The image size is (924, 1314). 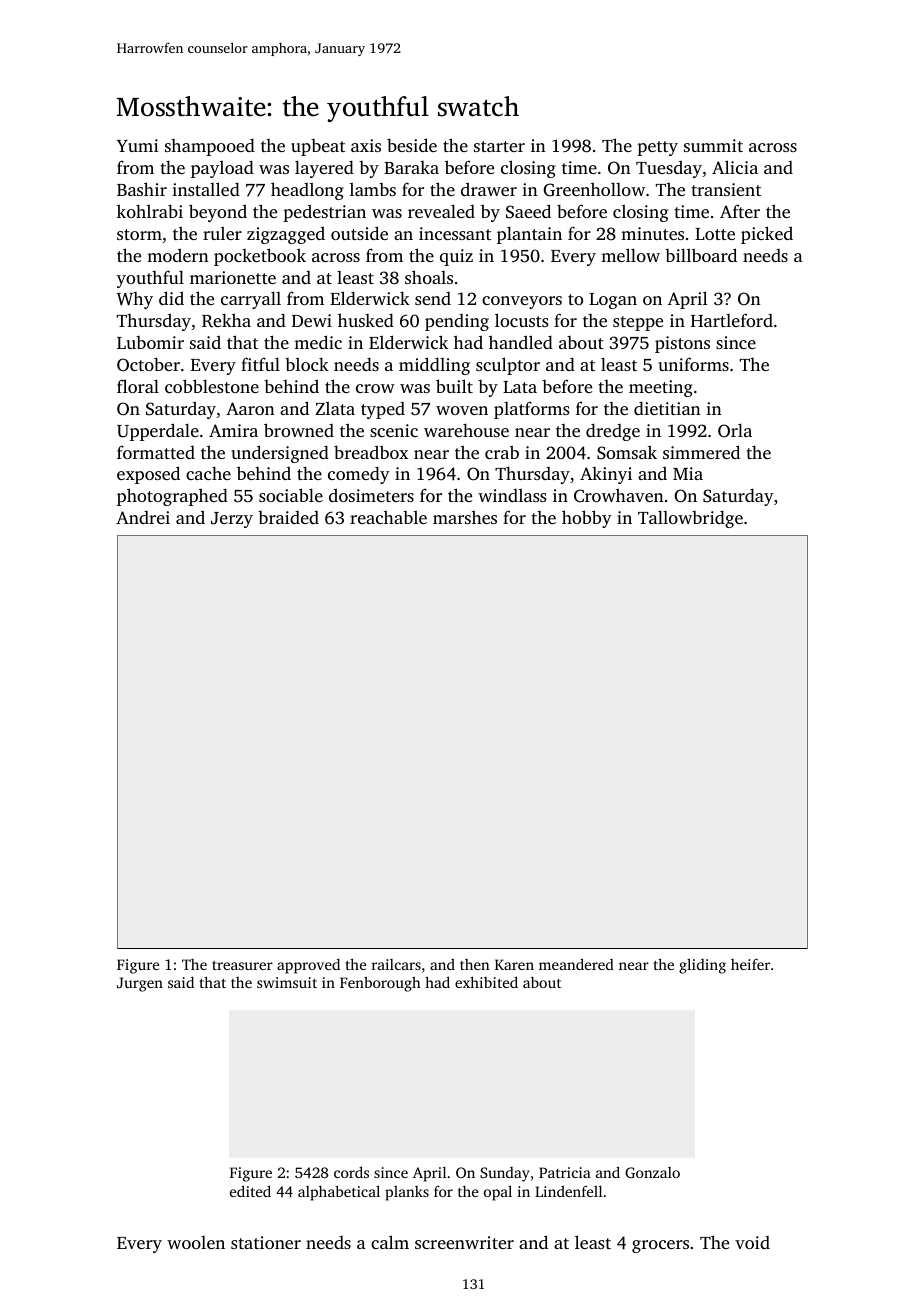 I want to click on hobby, so click(x=587, y=519).
